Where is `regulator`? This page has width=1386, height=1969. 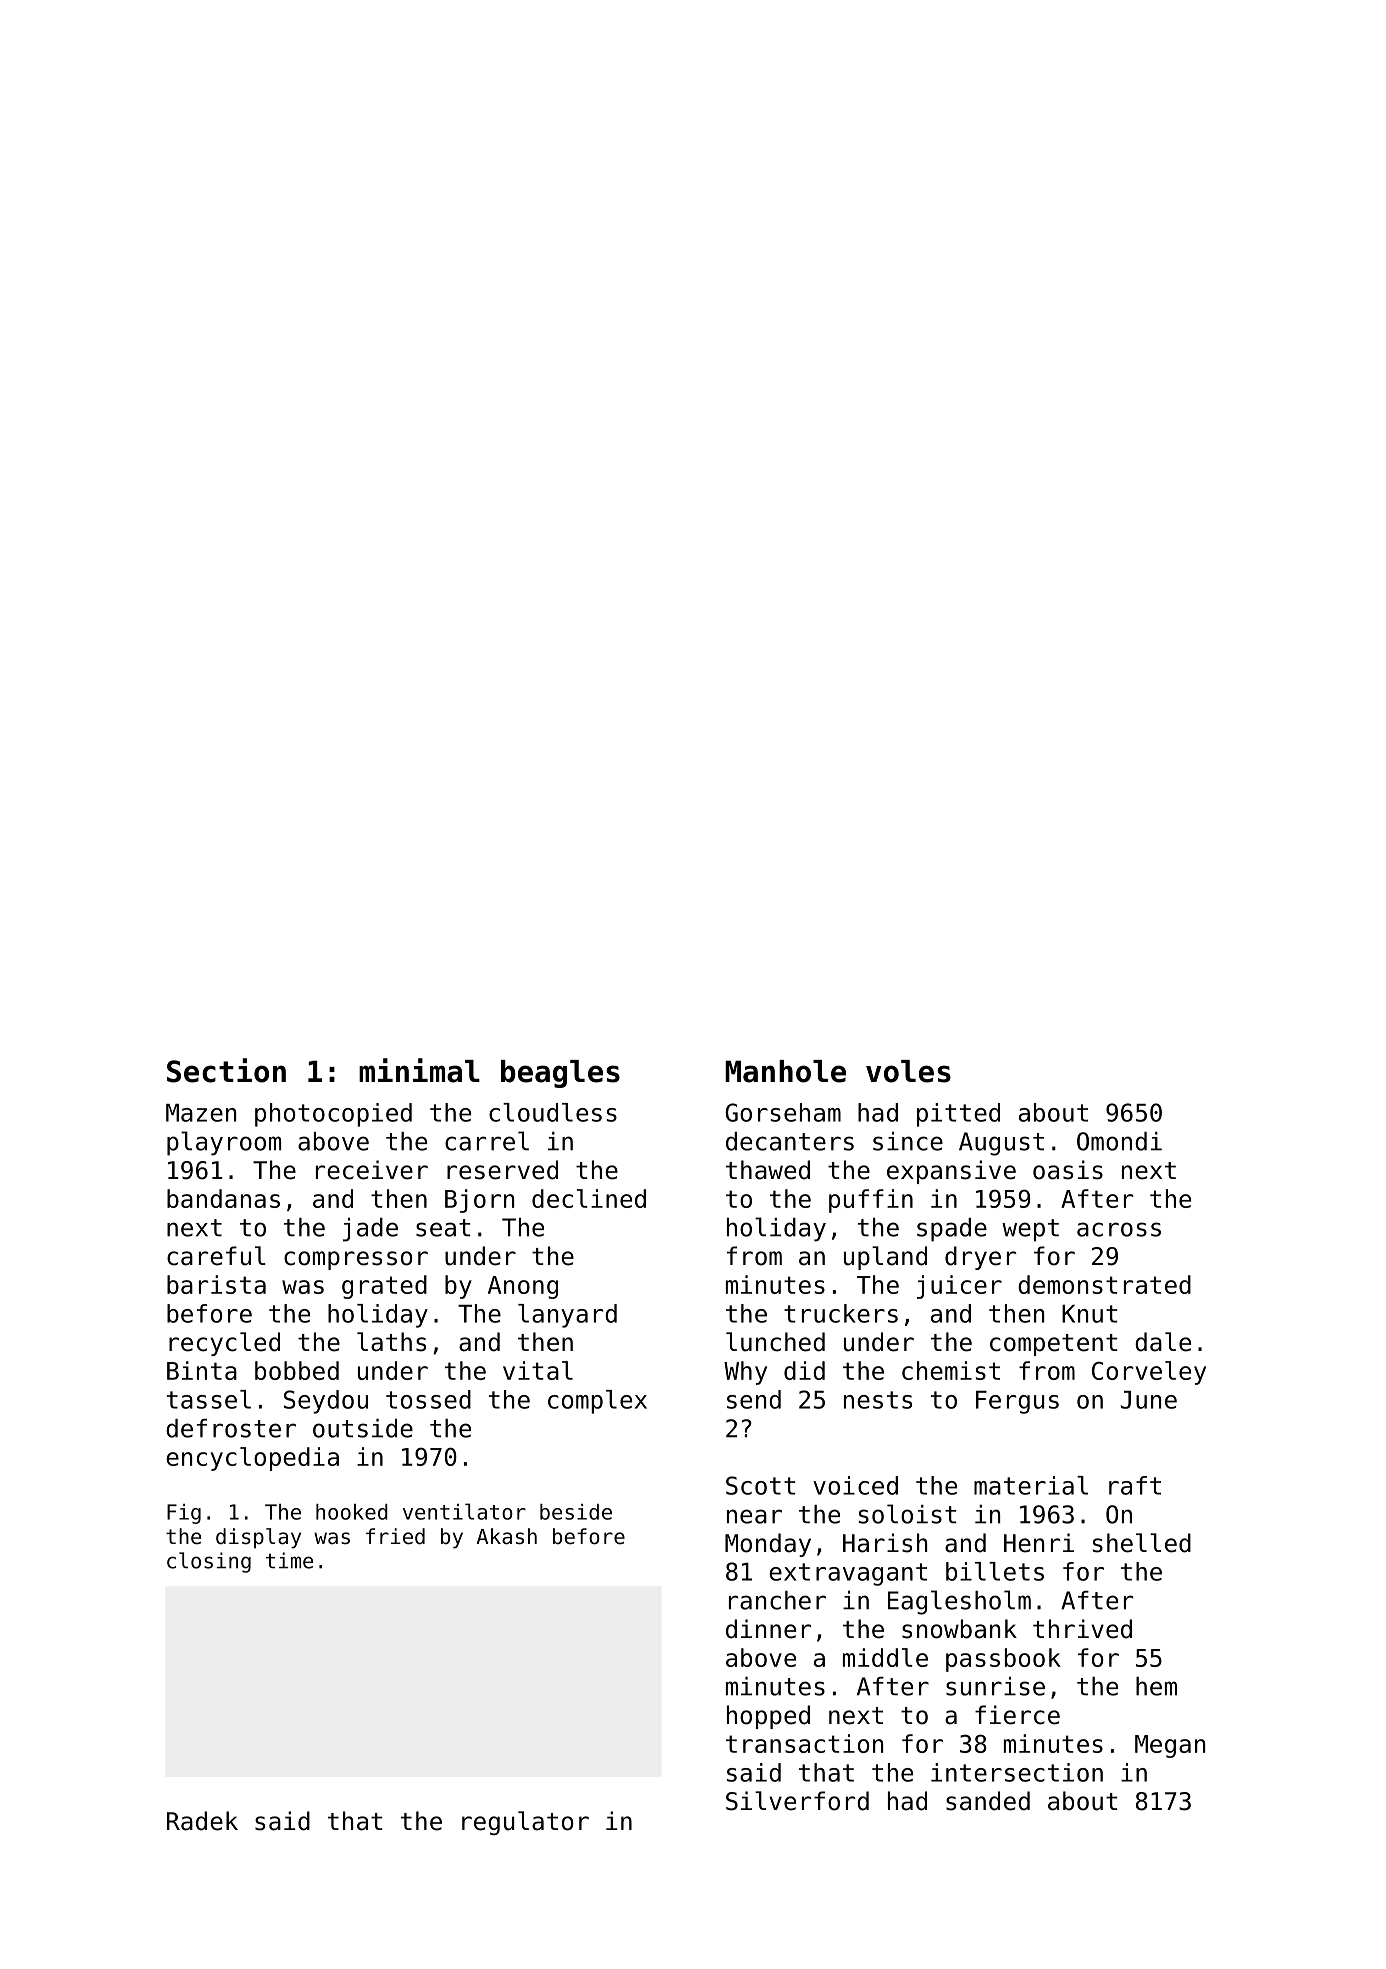
regulator is located at coordinates (525, 1823).
